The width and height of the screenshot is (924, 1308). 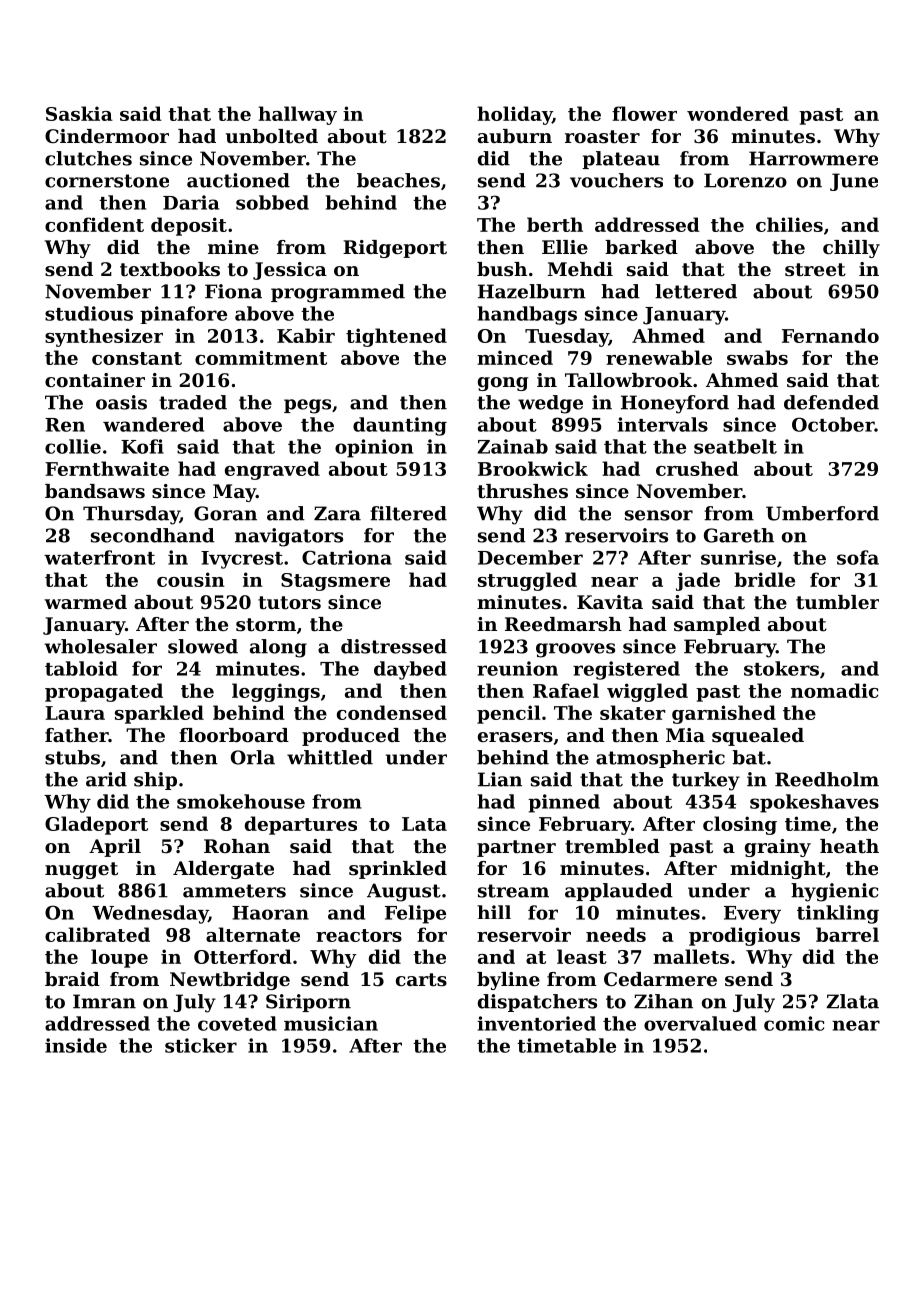 I want to click on nomadic, so click(x=834, y=690).
